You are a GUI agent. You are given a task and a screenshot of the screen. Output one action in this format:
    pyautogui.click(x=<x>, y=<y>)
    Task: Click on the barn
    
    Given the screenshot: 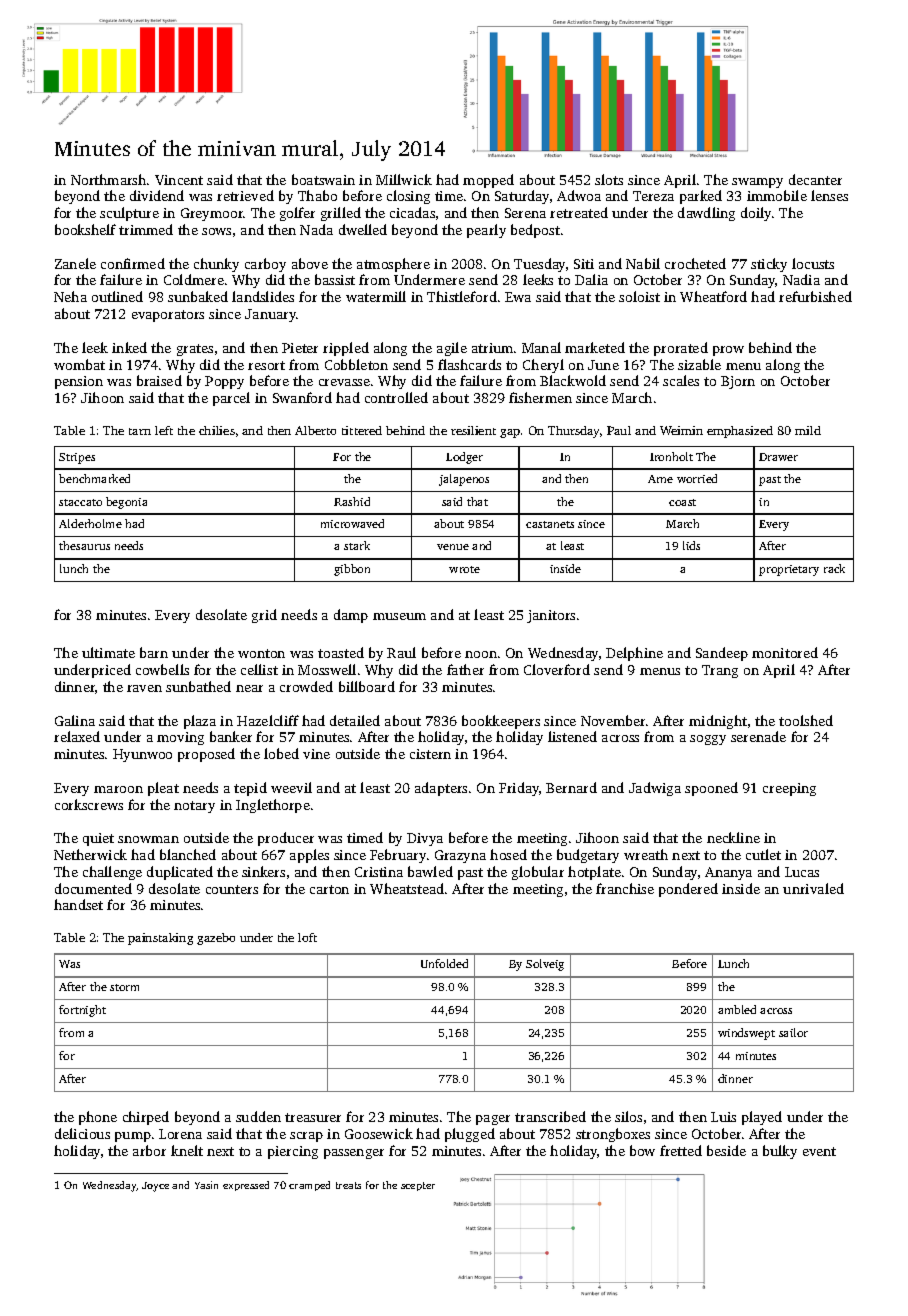 What is the action you would take?
    pyautogui.click(x=154, y=652)
